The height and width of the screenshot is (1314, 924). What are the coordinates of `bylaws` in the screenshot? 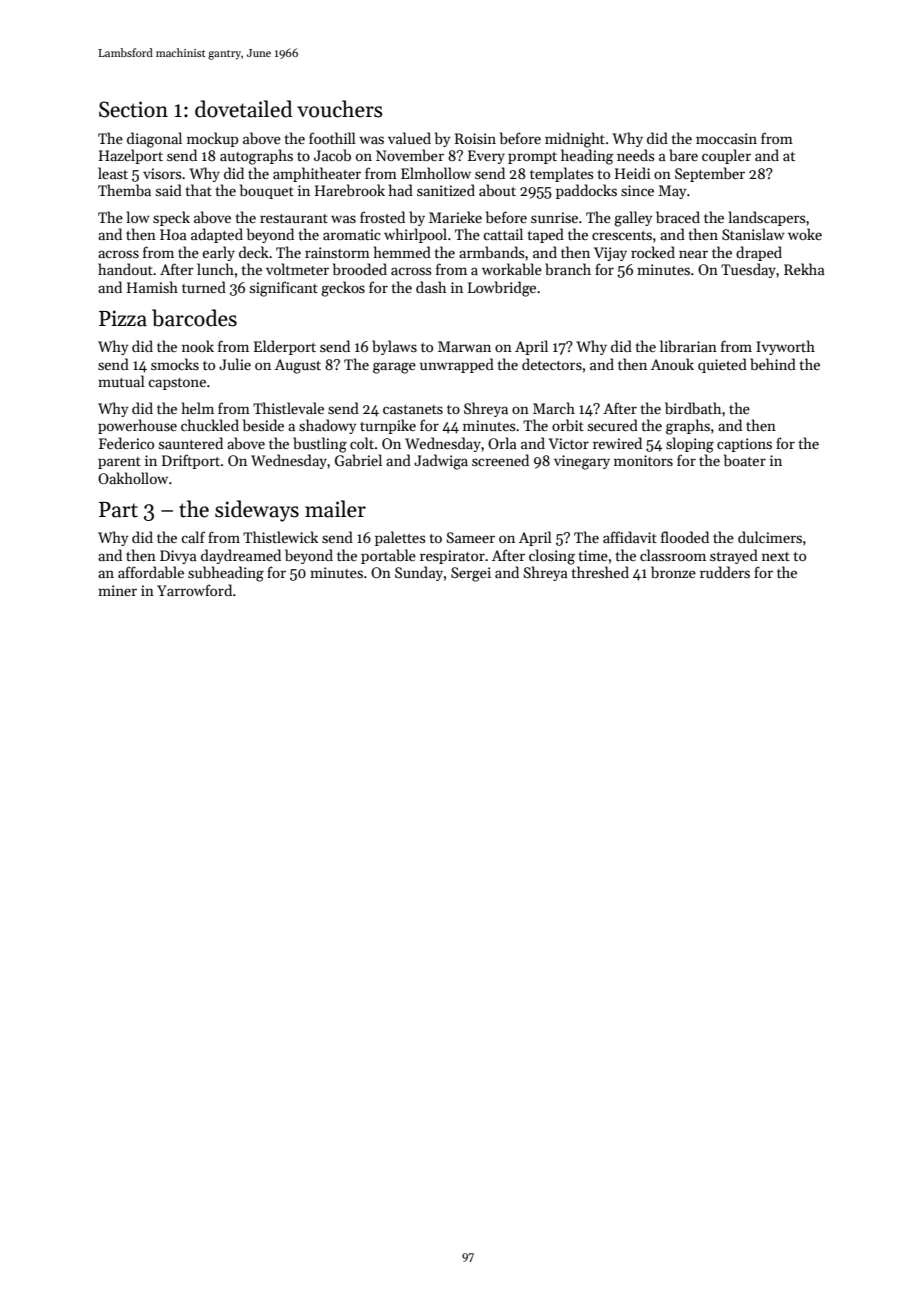 It's located at (394, 347).
